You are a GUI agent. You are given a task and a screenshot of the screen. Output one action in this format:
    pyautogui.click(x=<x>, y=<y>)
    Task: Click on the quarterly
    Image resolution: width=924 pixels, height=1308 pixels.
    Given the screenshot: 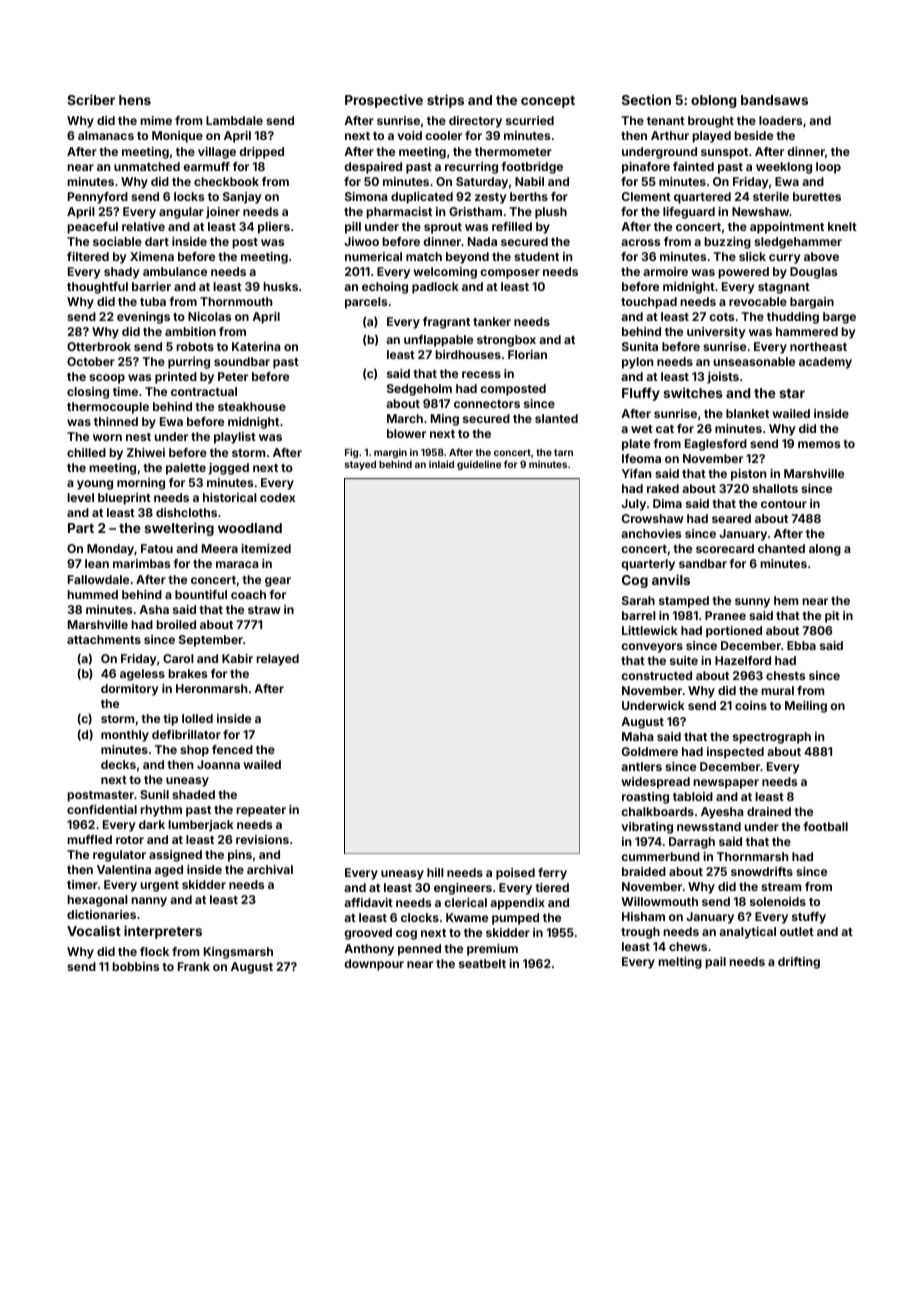 What is the action you would take?
    pyautogui.click(x=648, y=565)
